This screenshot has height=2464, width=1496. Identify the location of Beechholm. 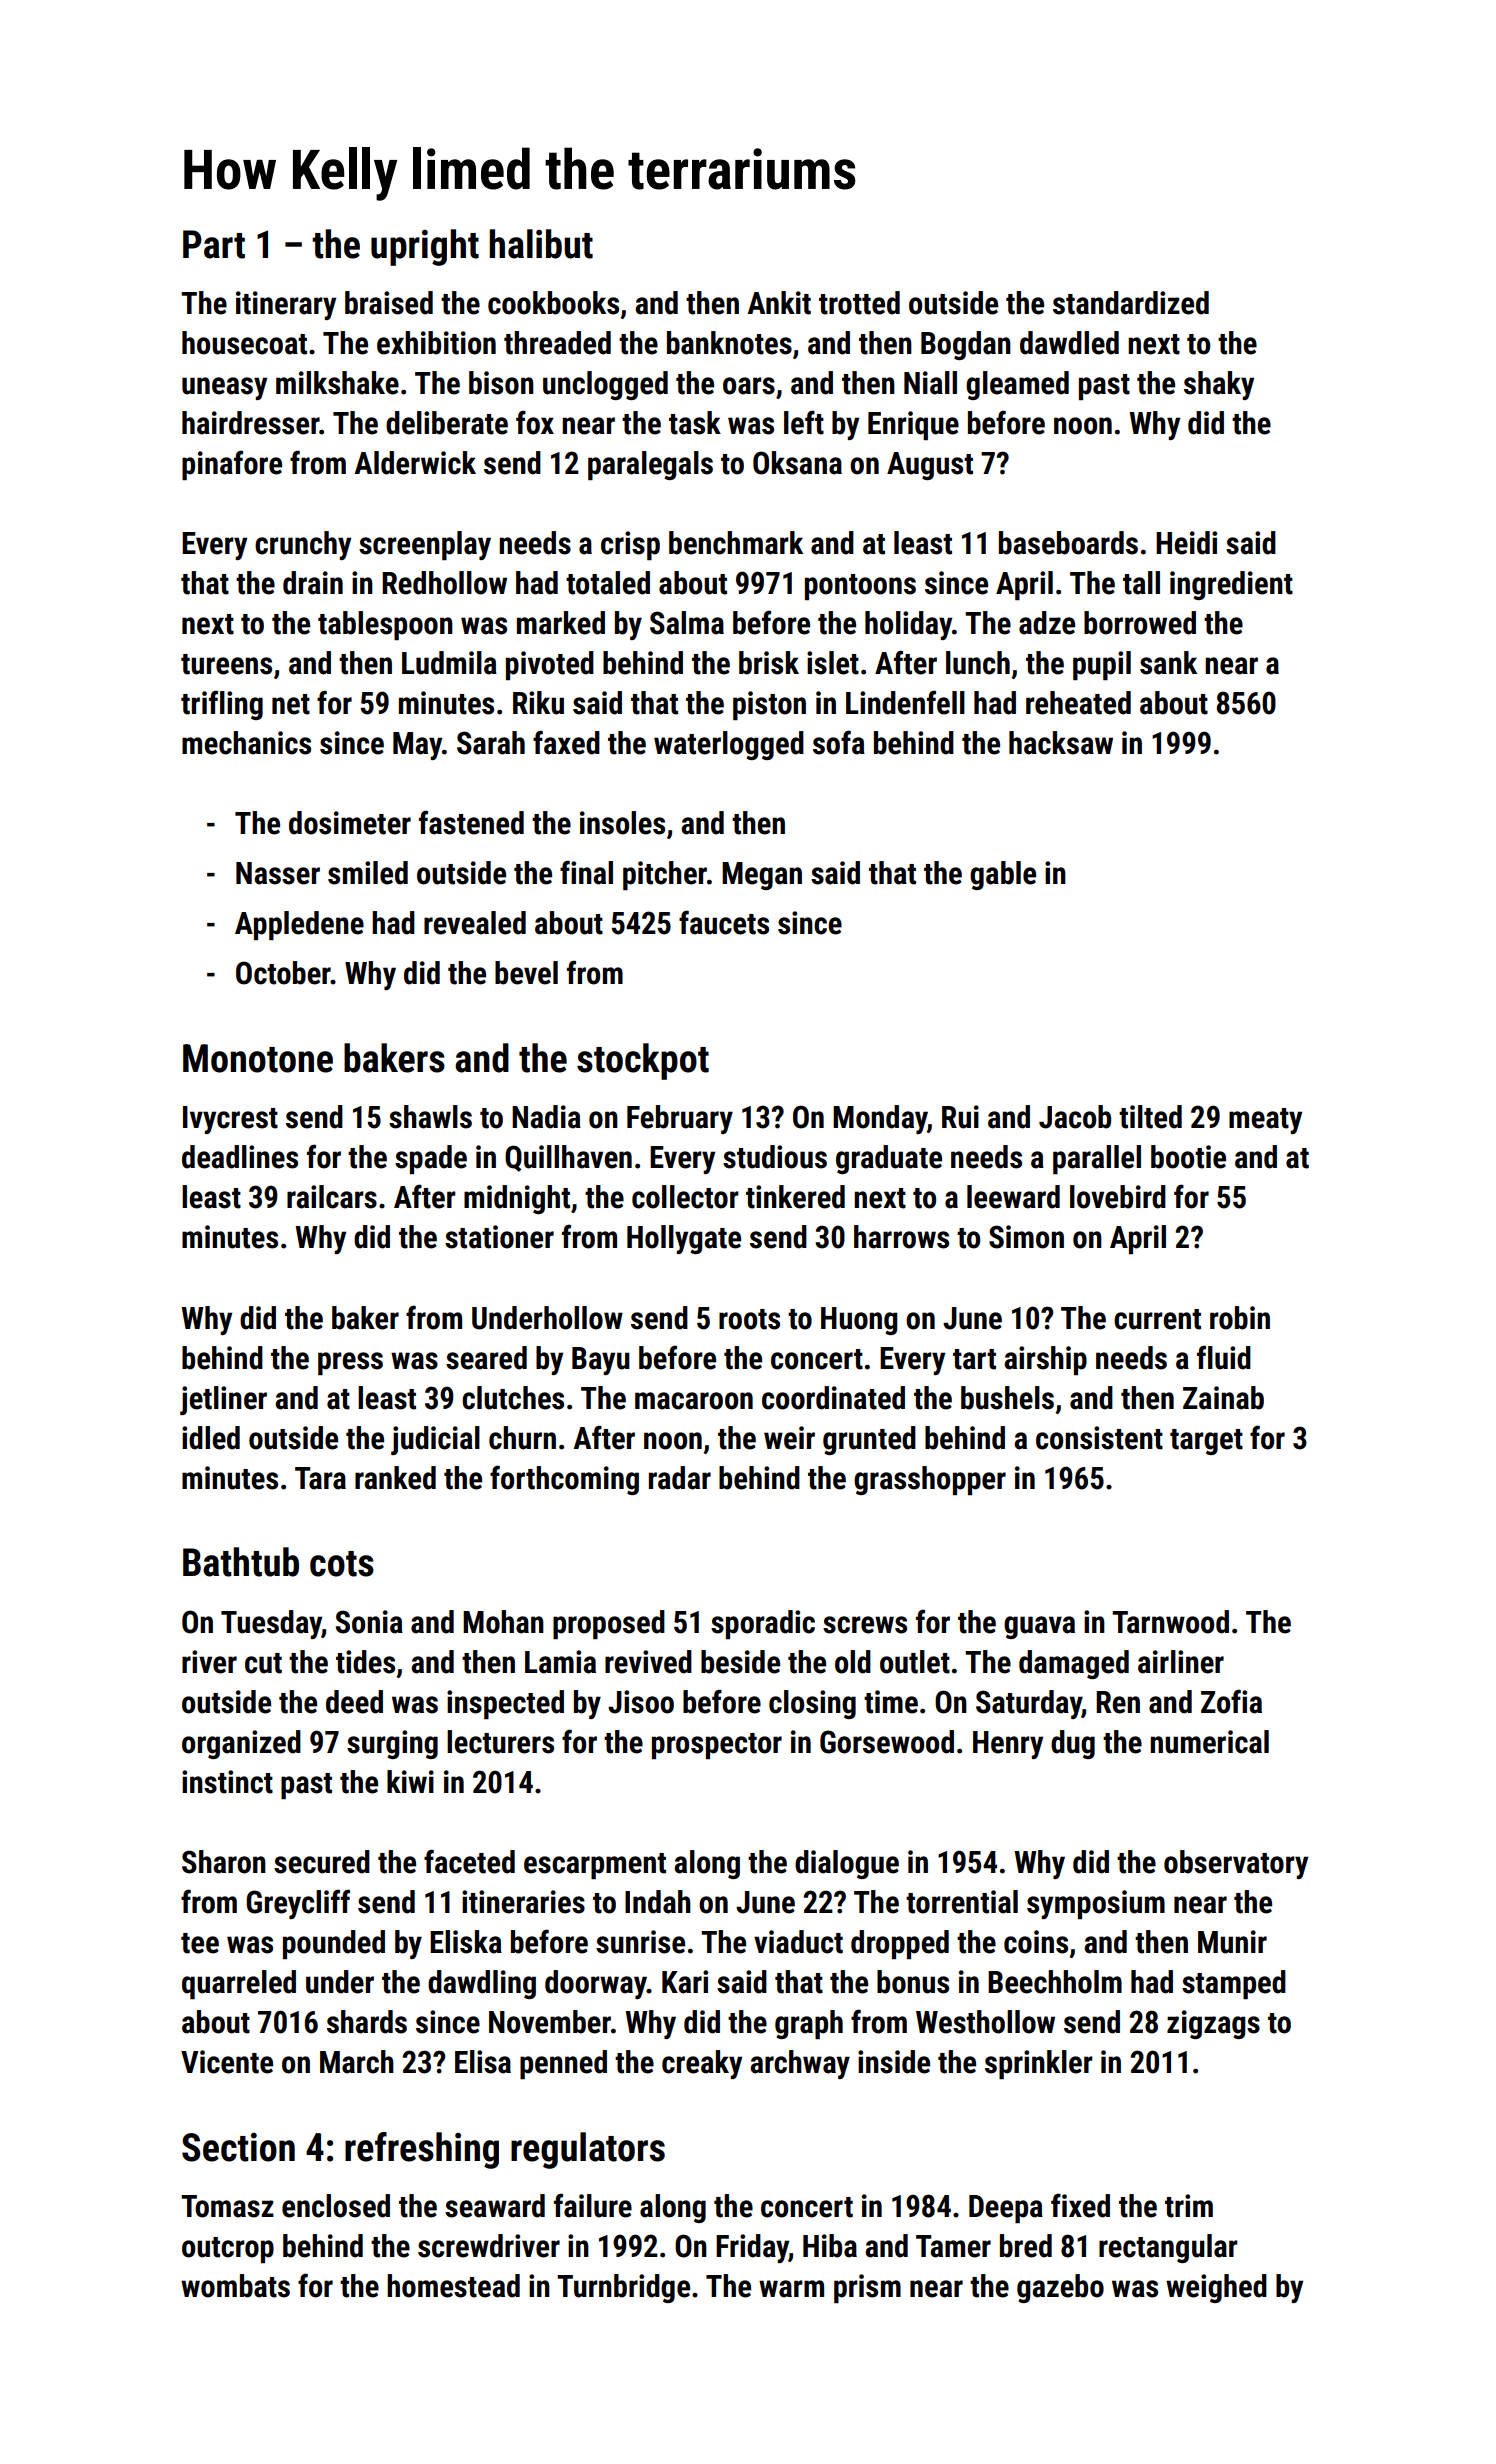
(1055, 1982).
